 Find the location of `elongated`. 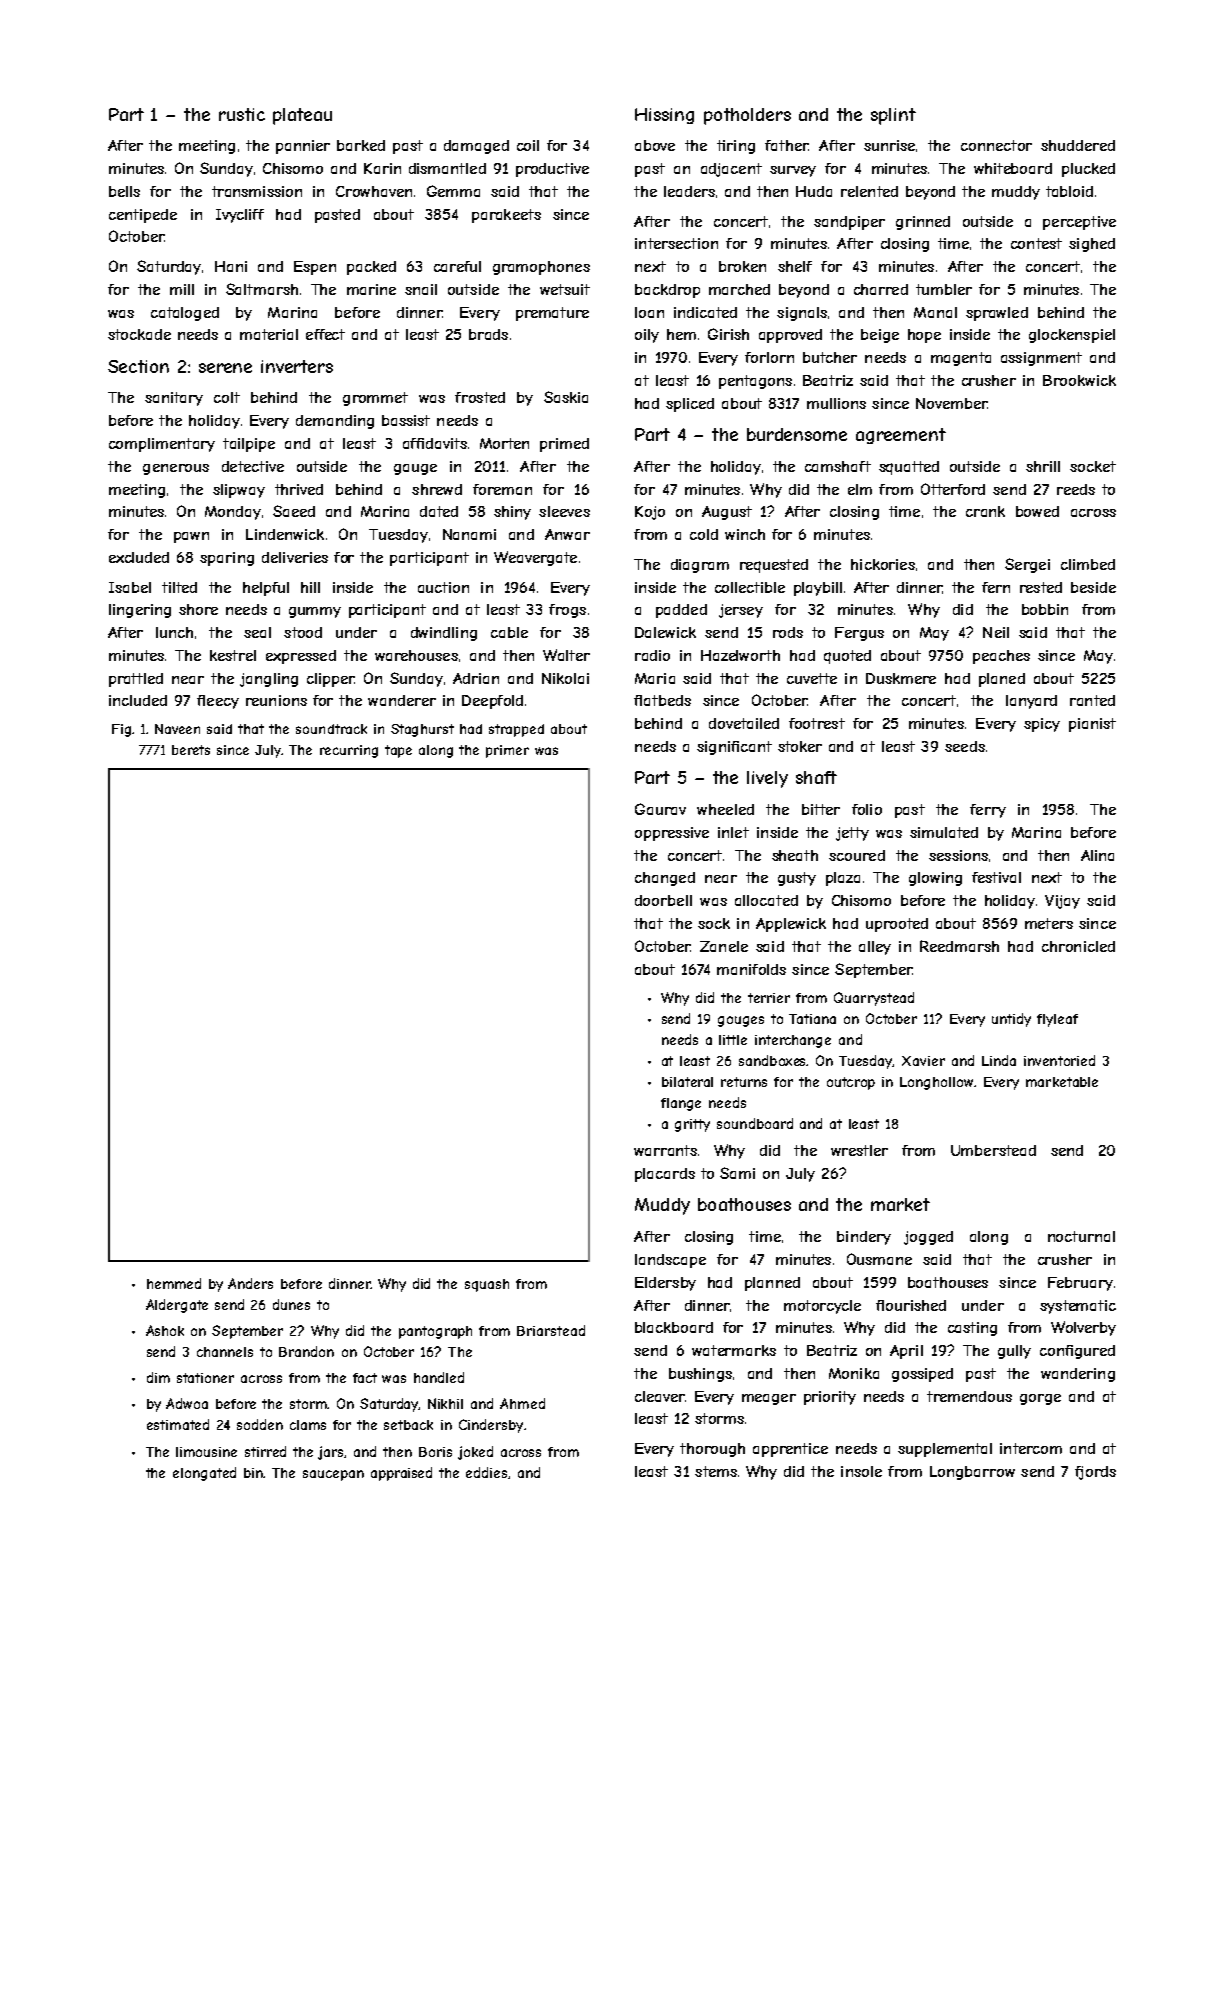

elongated is located at coordinates (204, 1474).
